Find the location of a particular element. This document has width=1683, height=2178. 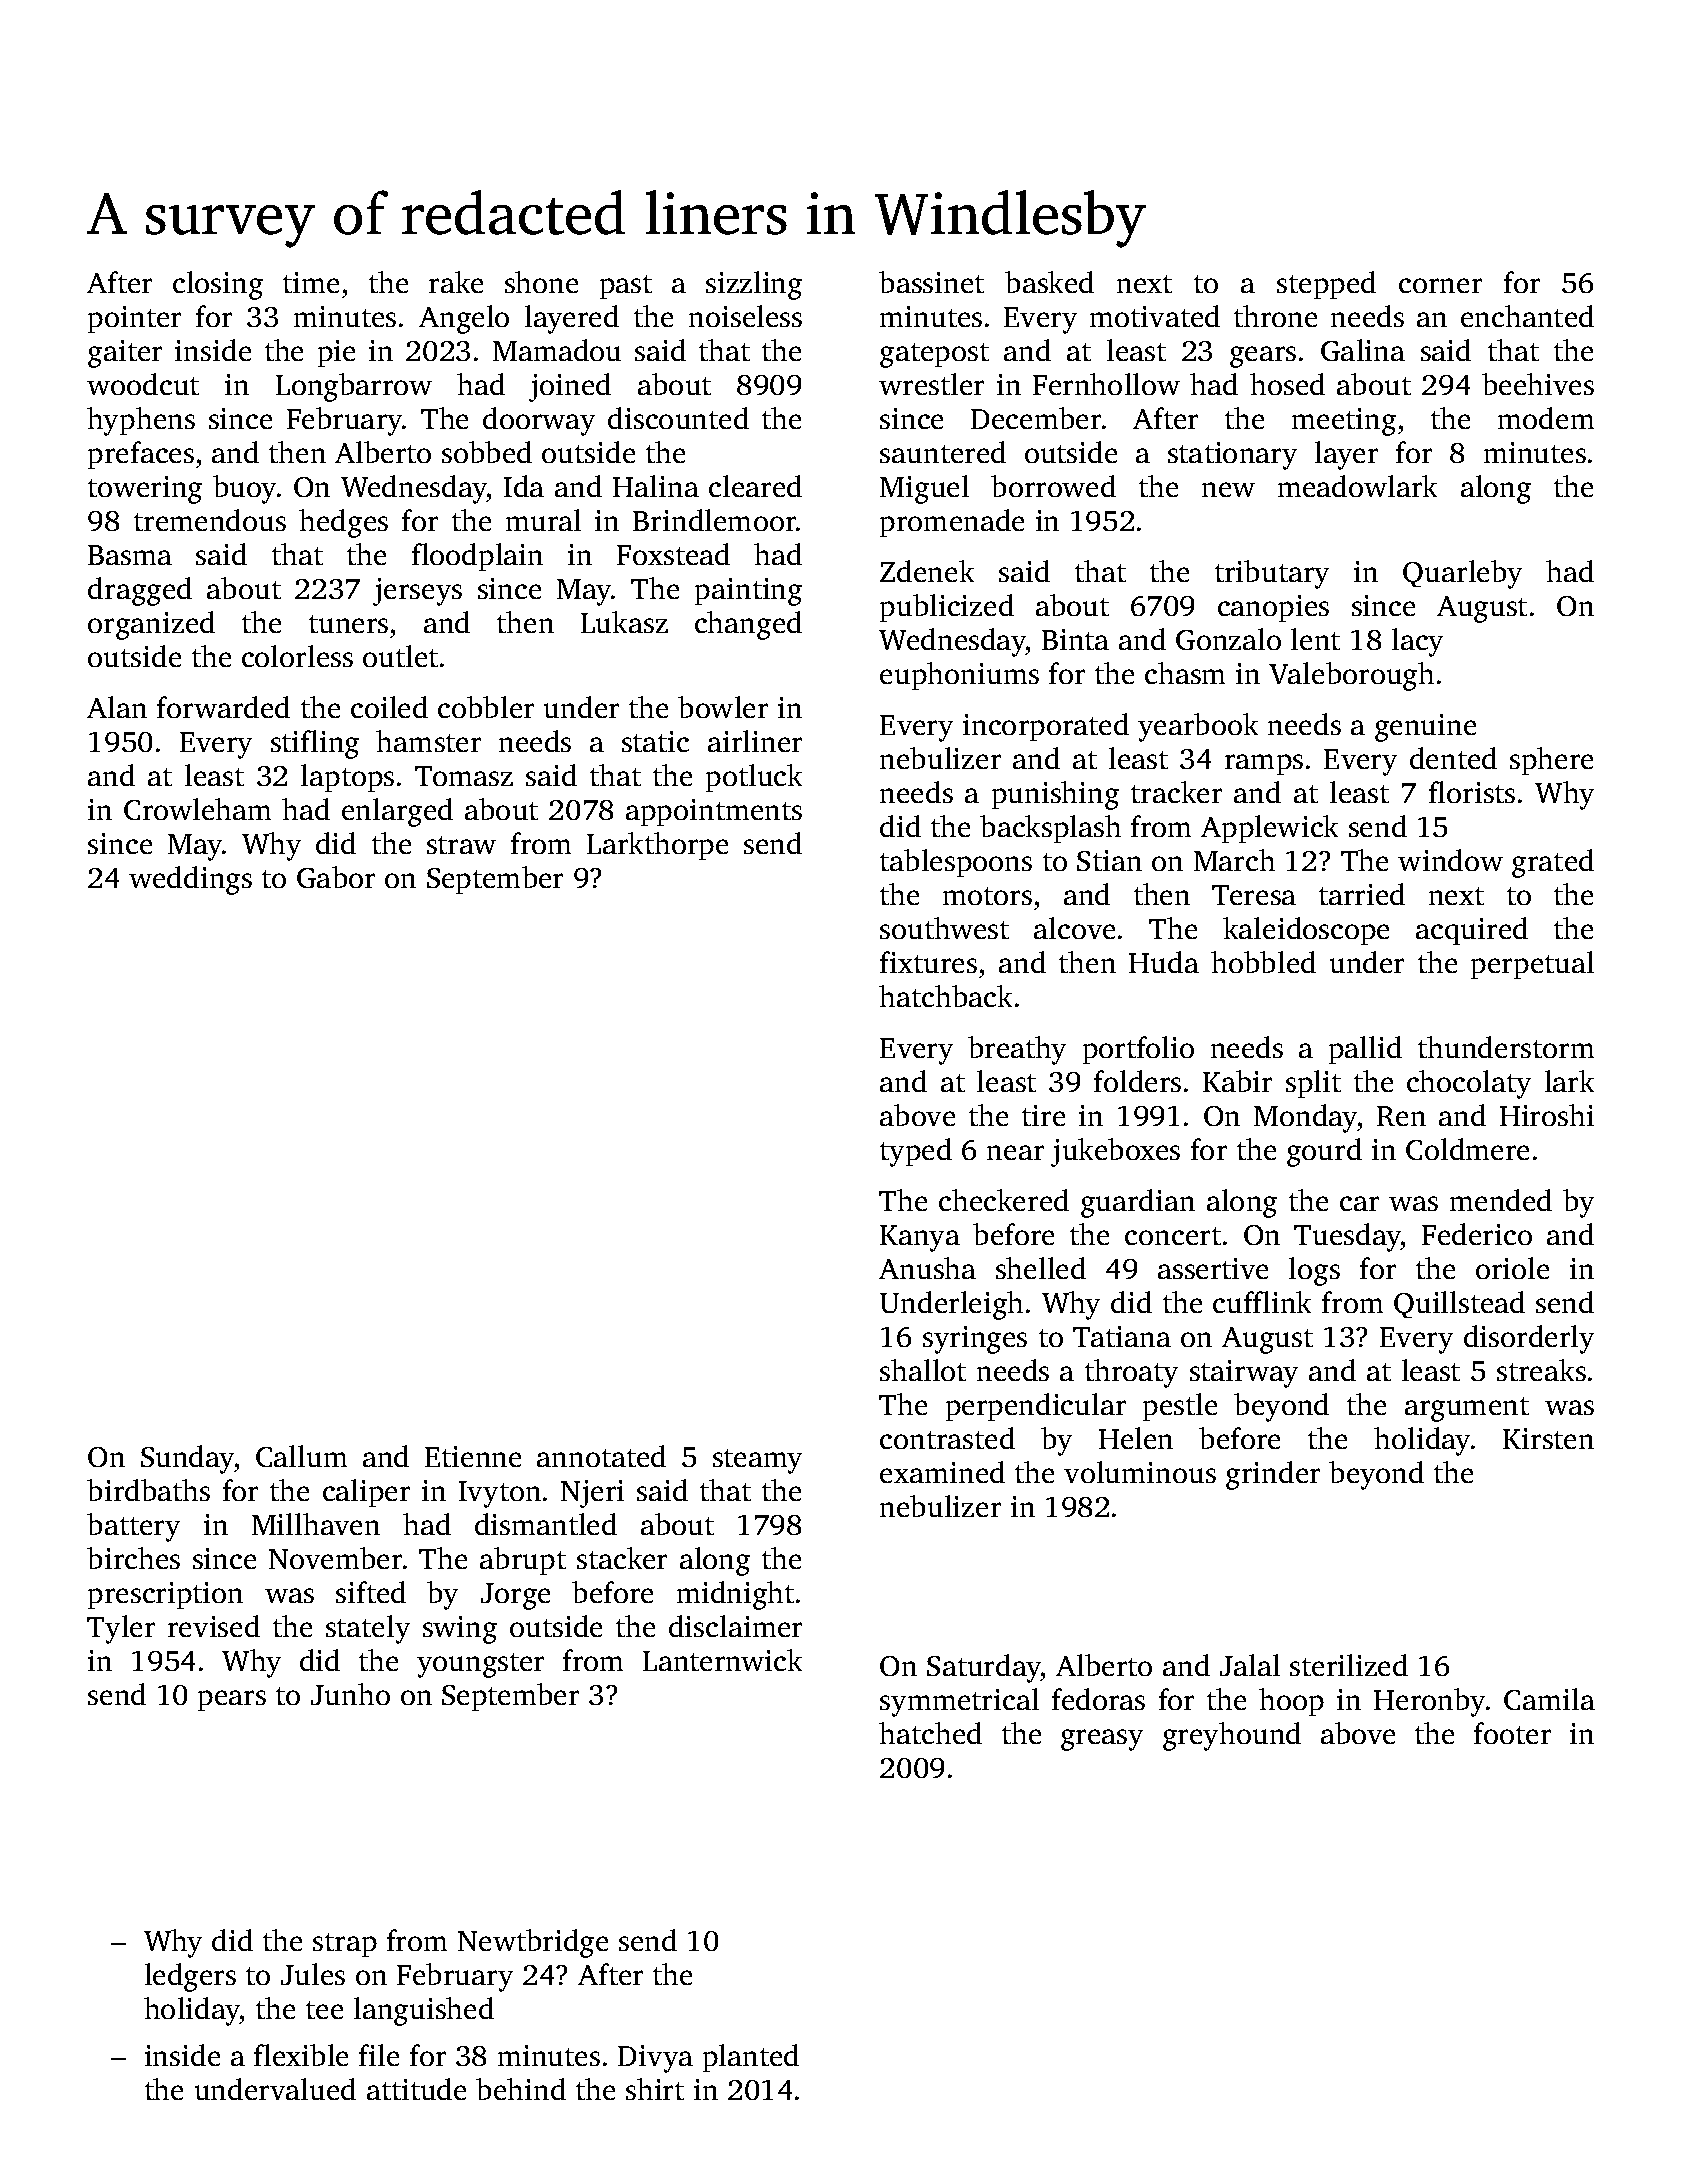

closing is located at coordinates (218, 285).
